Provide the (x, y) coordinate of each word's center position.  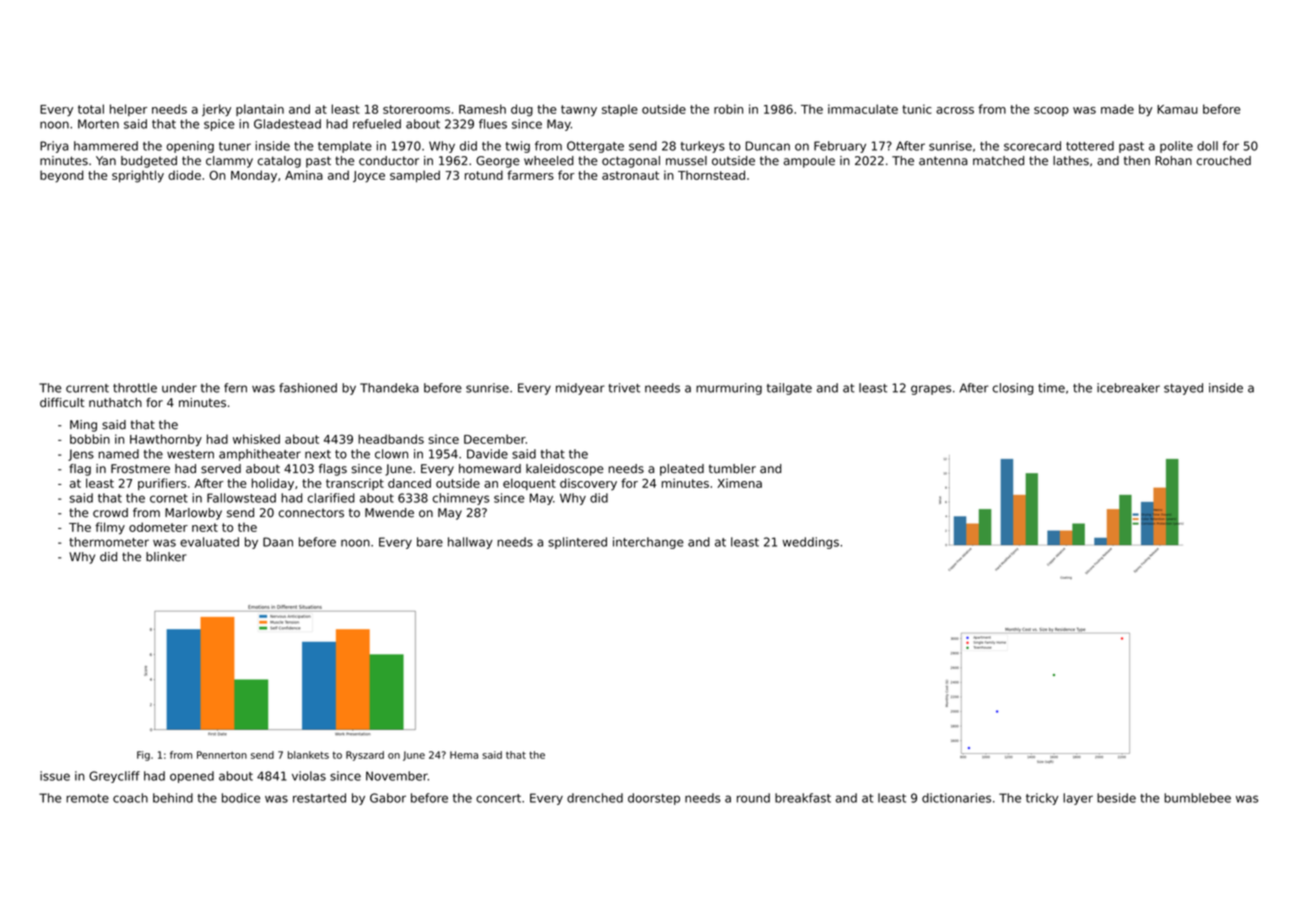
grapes (931, 390)
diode (184, 175)
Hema (464, 755)
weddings (810, 543)
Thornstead (711, 175)
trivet (624, 388)
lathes (1071, 161)
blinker (166, 557)
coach (130, 798)
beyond (61, 176)
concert (498, 798)
